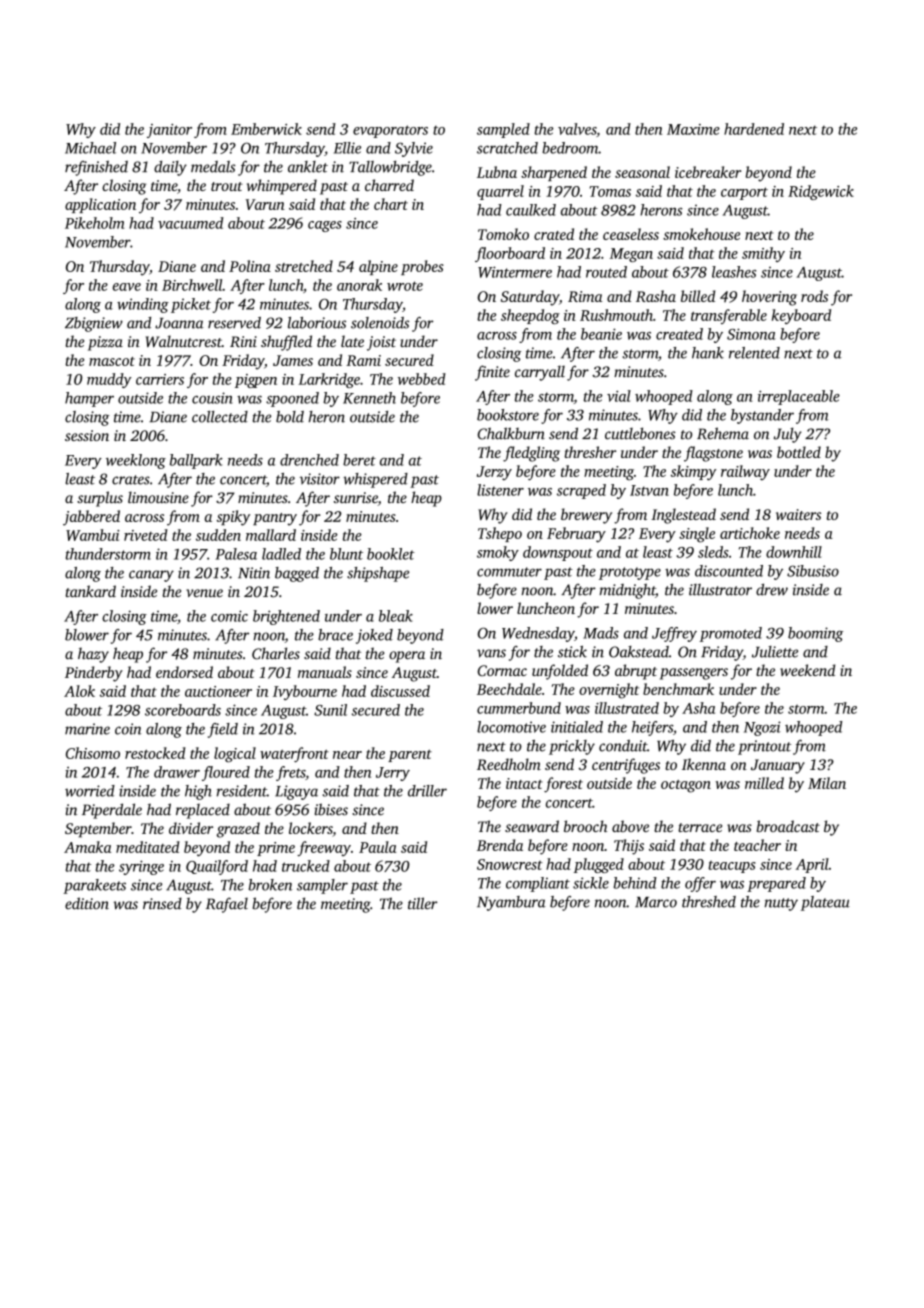  What do you see at coordinates (511, 903) in the image?
I see `Nyambura` at bounding box center [511, 903].
